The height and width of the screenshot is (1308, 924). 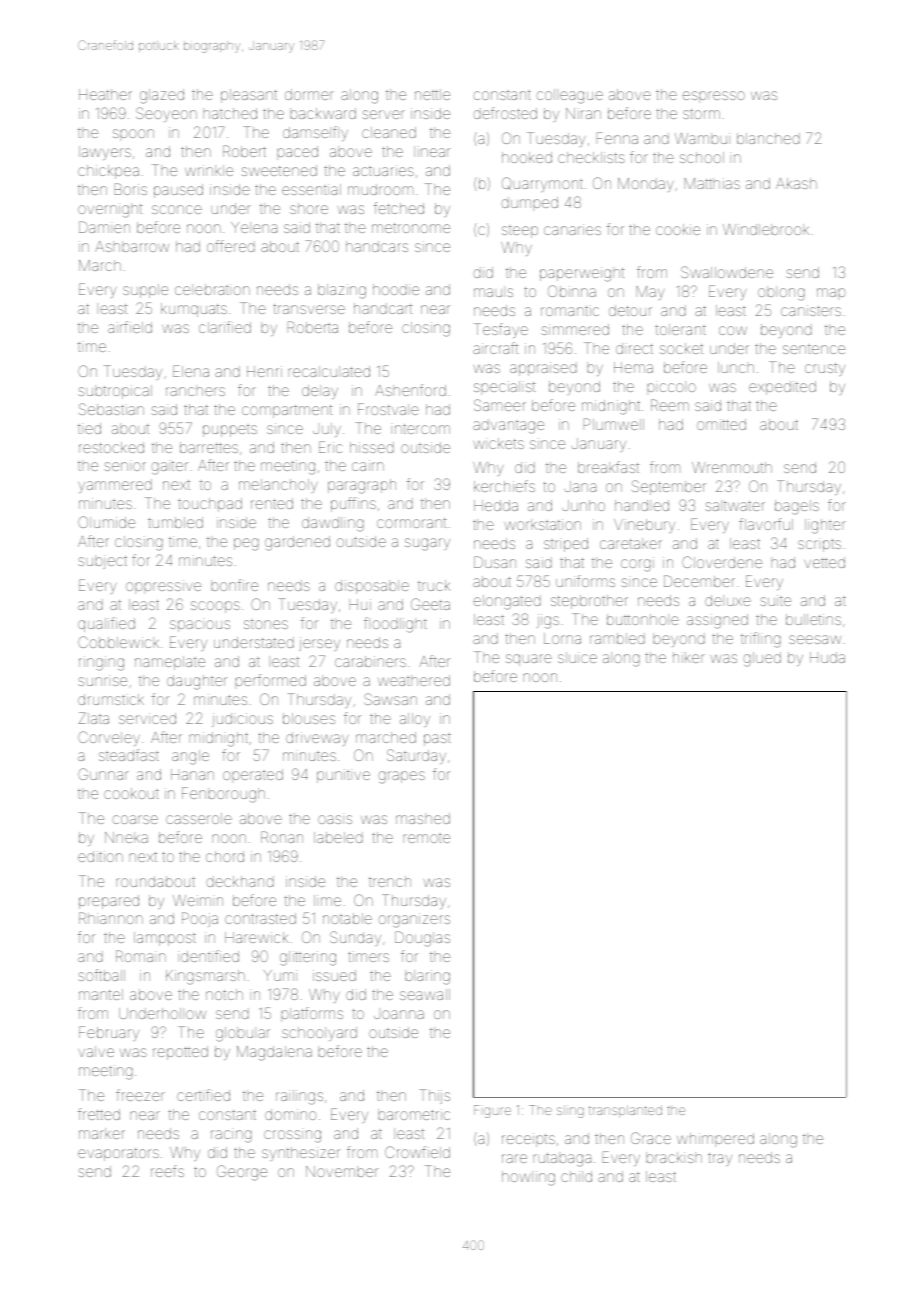 What do you see at coordinates (713, 97) in the screenshot?
I see `espresso` at bounding box center [713, 97].
